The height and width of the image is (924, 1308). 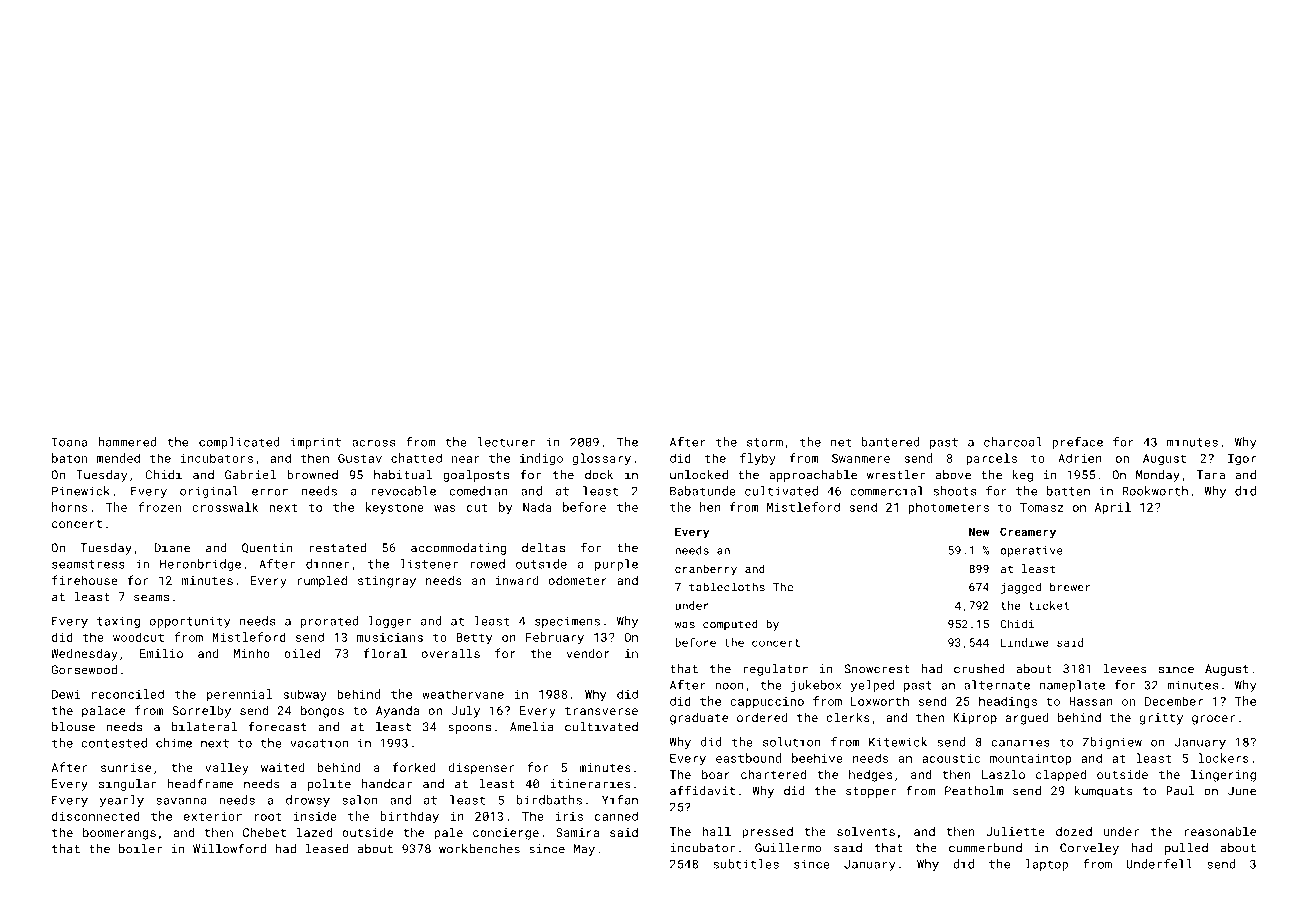 What do you see at coordinates (1024, 642) in the image?
I see `Lindiwe` at bounding box center [1024, 642].
